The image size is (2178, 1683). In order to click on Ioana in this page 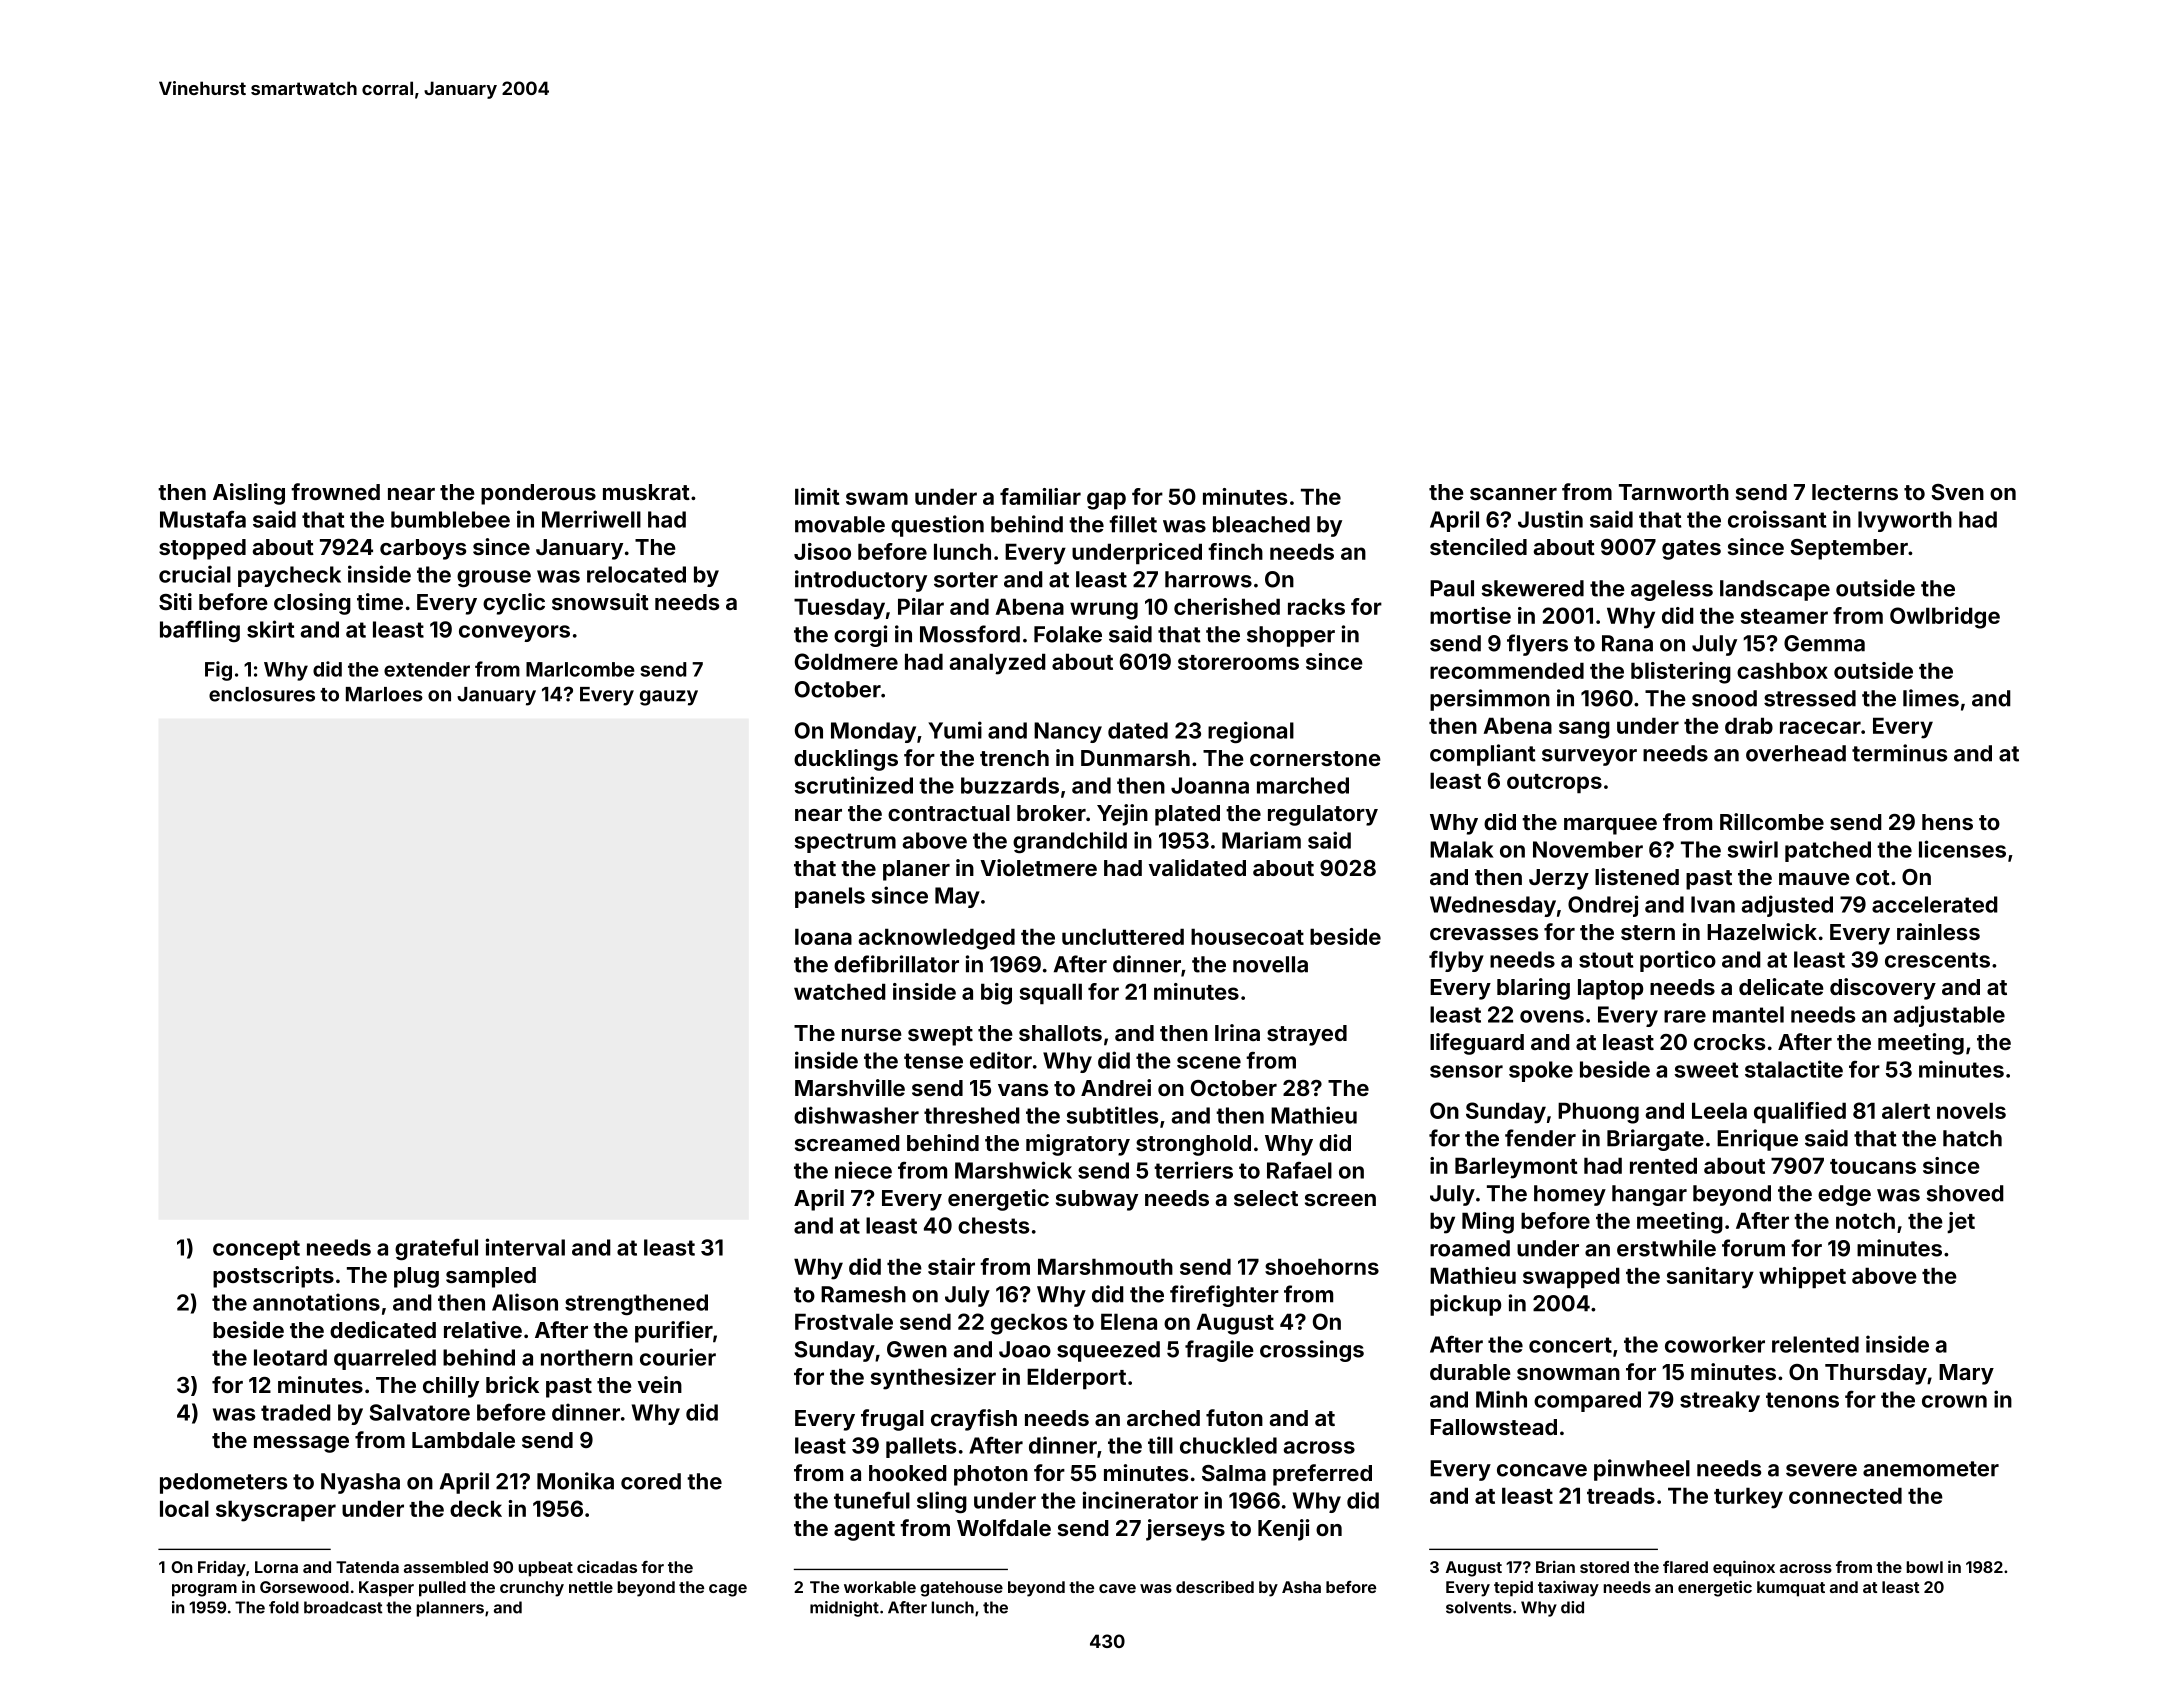, I will do `click(823, 936)`.
